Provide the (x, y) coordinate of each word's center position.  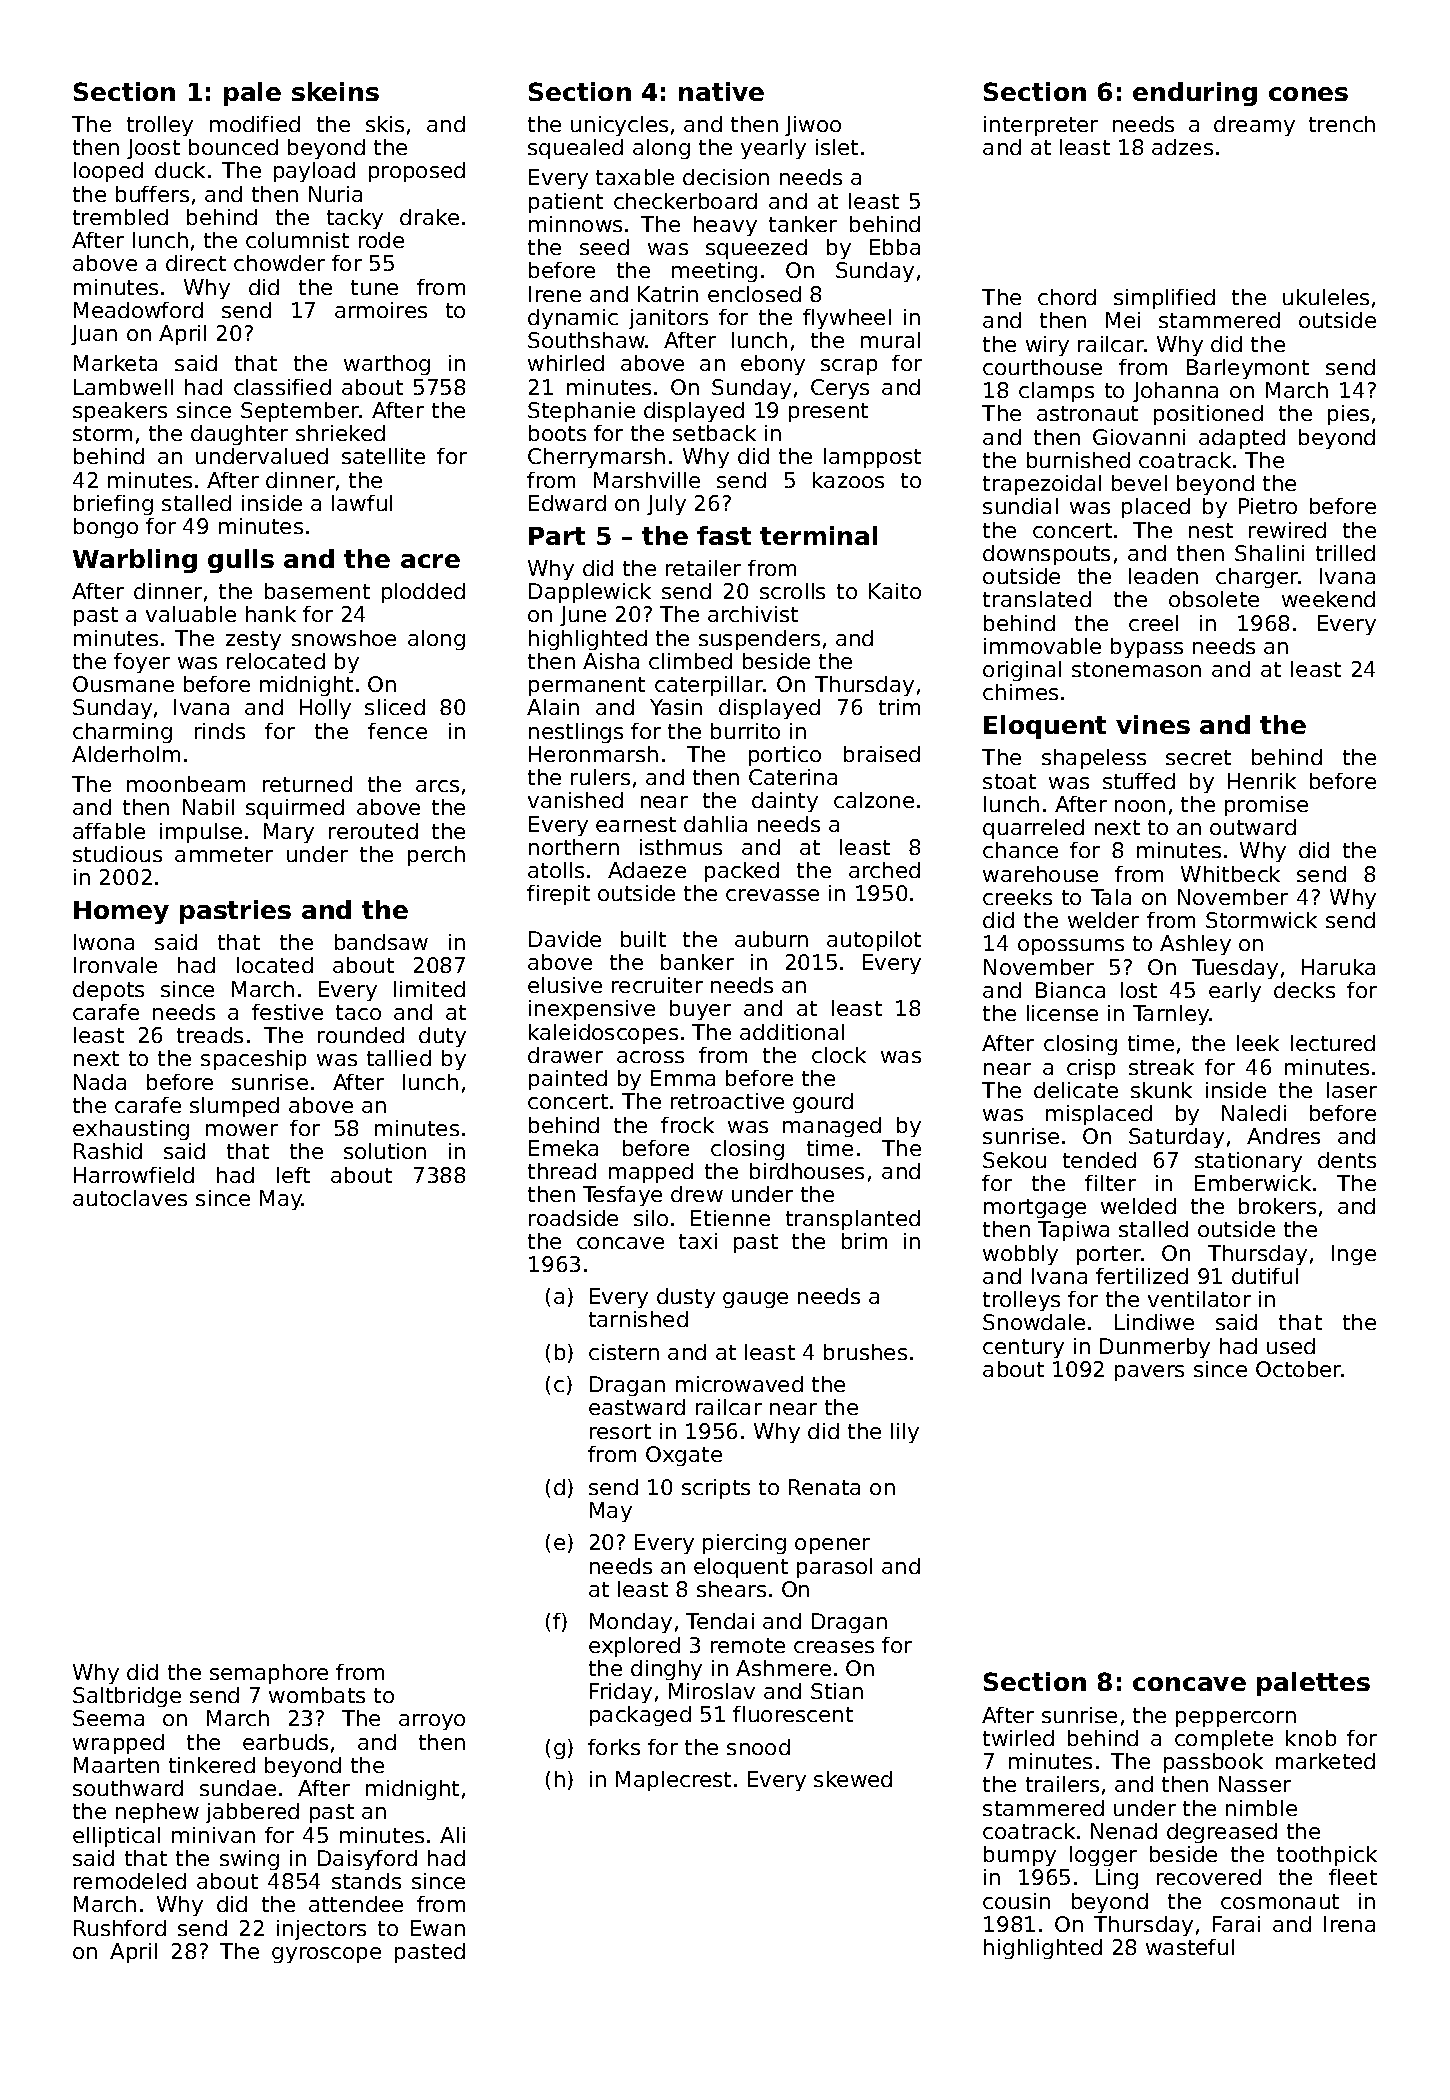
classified (282, 387)
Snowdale (1034, 1322)
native (721, 91)
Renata (824, 1487)
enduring (1195, 94)
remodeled (130, 1881)
